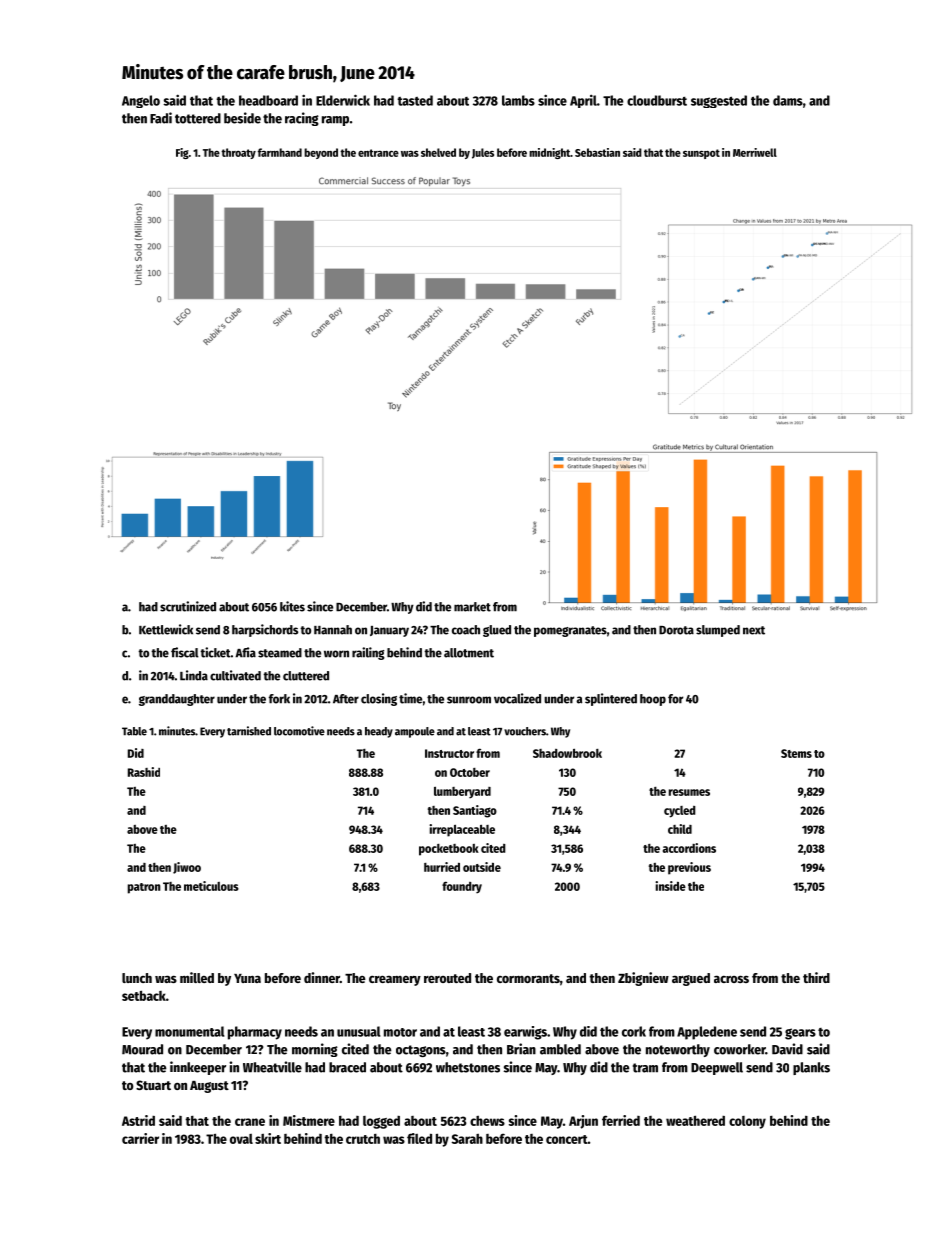 This screenshot has height=1233, width=952. What do you see at coordinates (241, 1139) in the screenshot?
I see `oval` at bounding box center [241, 1139].
